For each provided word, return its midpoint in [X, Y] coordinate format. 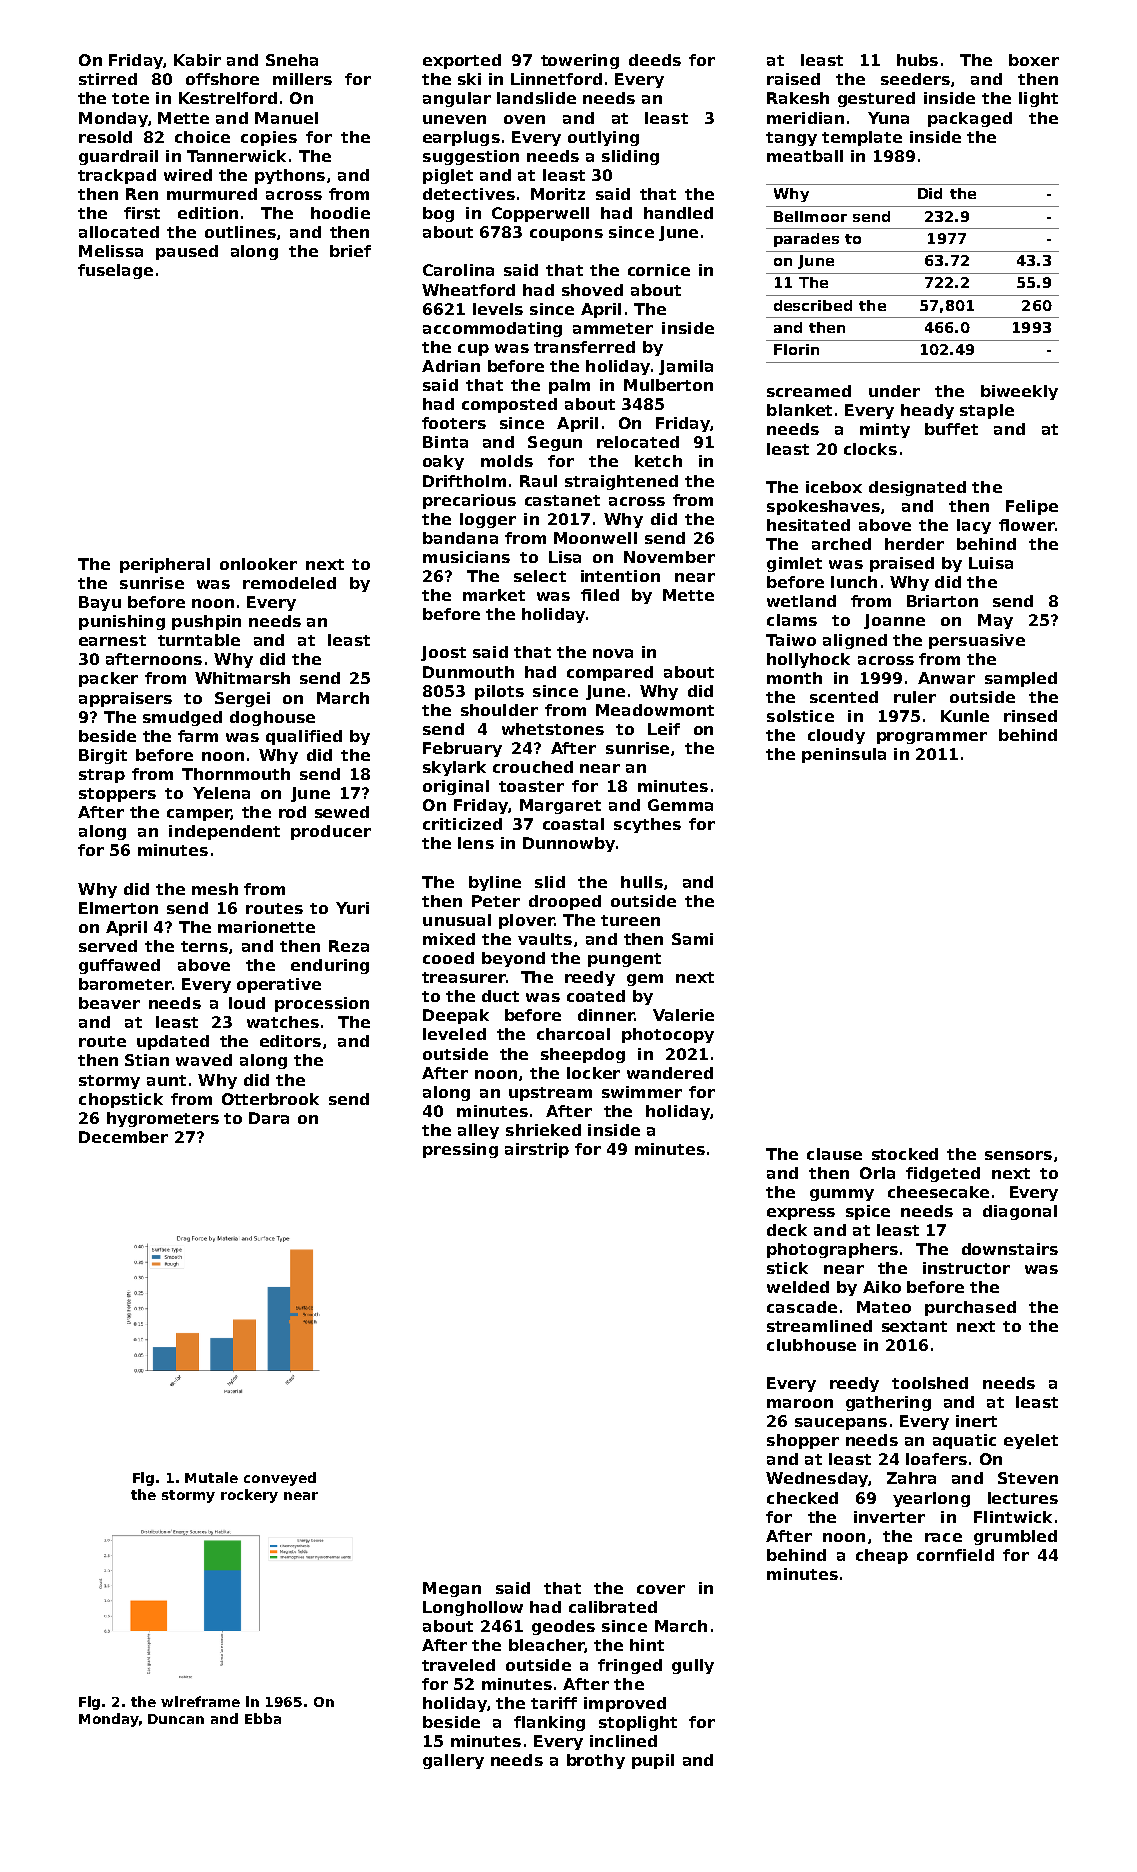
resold [105, 137]
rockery [249, 1496]
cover [661, 1589]
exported [462, 61]
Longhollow [473, 1608]
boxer [1034, 60]
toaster [531, 786]
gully [693, 1666]
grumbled [1015, 1537]
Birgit [103, 756]
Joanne [894, 621]
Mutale [211, 1477]
